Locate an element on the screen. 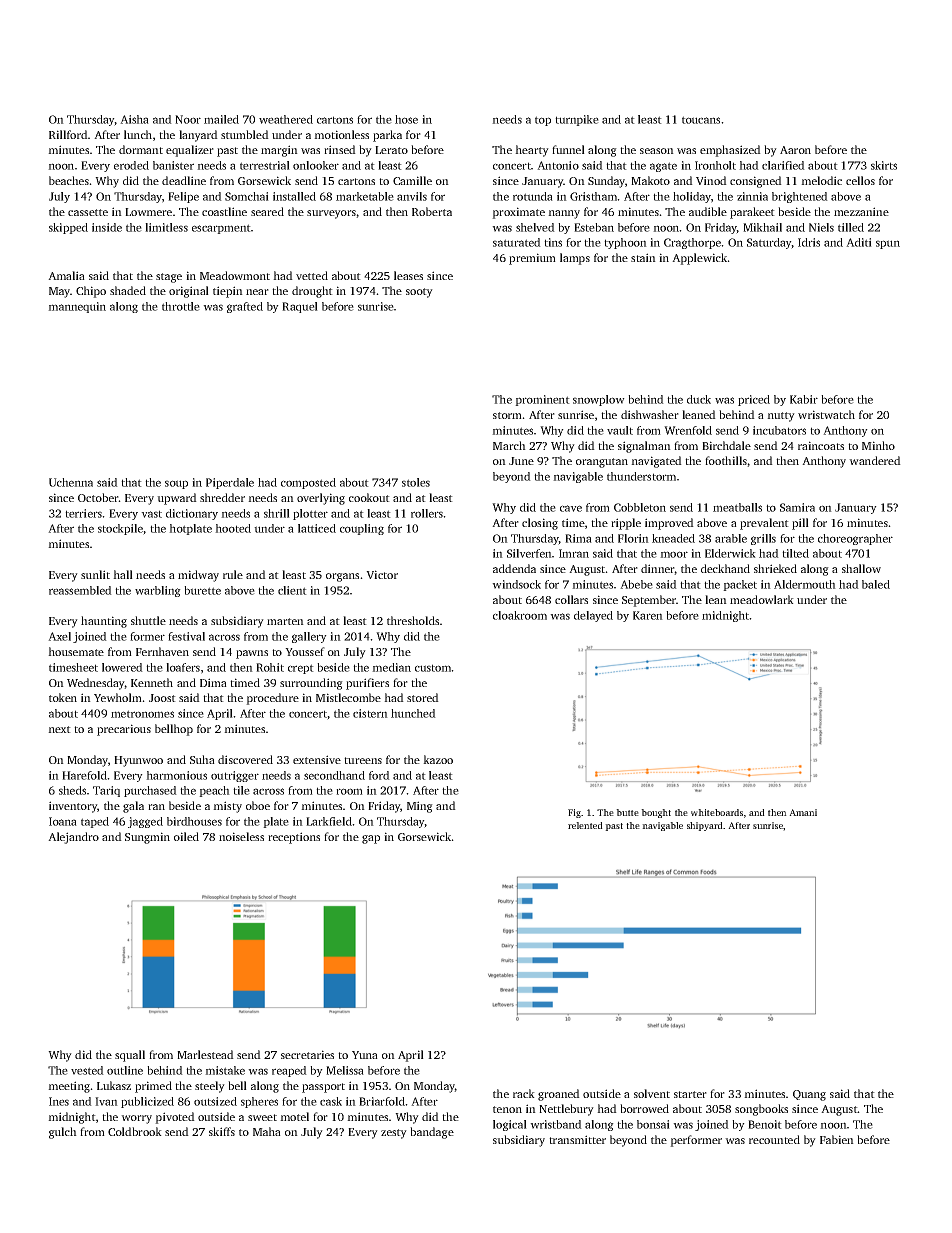 The height and width of the screenshot is (1233, 952). zesty is located at coordinates (394, 1134).
